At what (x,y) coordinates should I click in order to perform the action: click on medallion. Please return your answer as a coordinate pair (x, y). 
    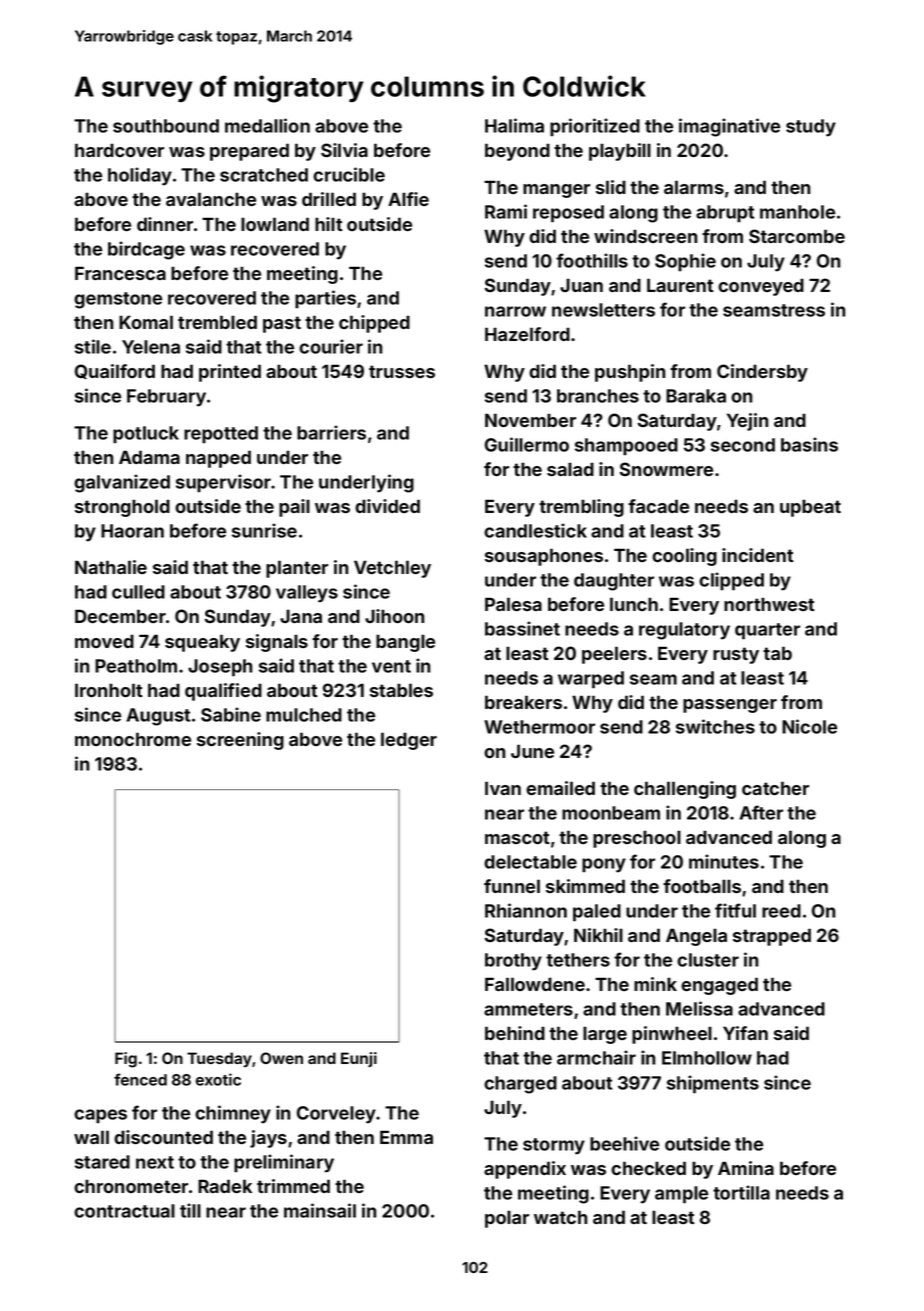
    Looking at the image, I should click on (267, 125).
